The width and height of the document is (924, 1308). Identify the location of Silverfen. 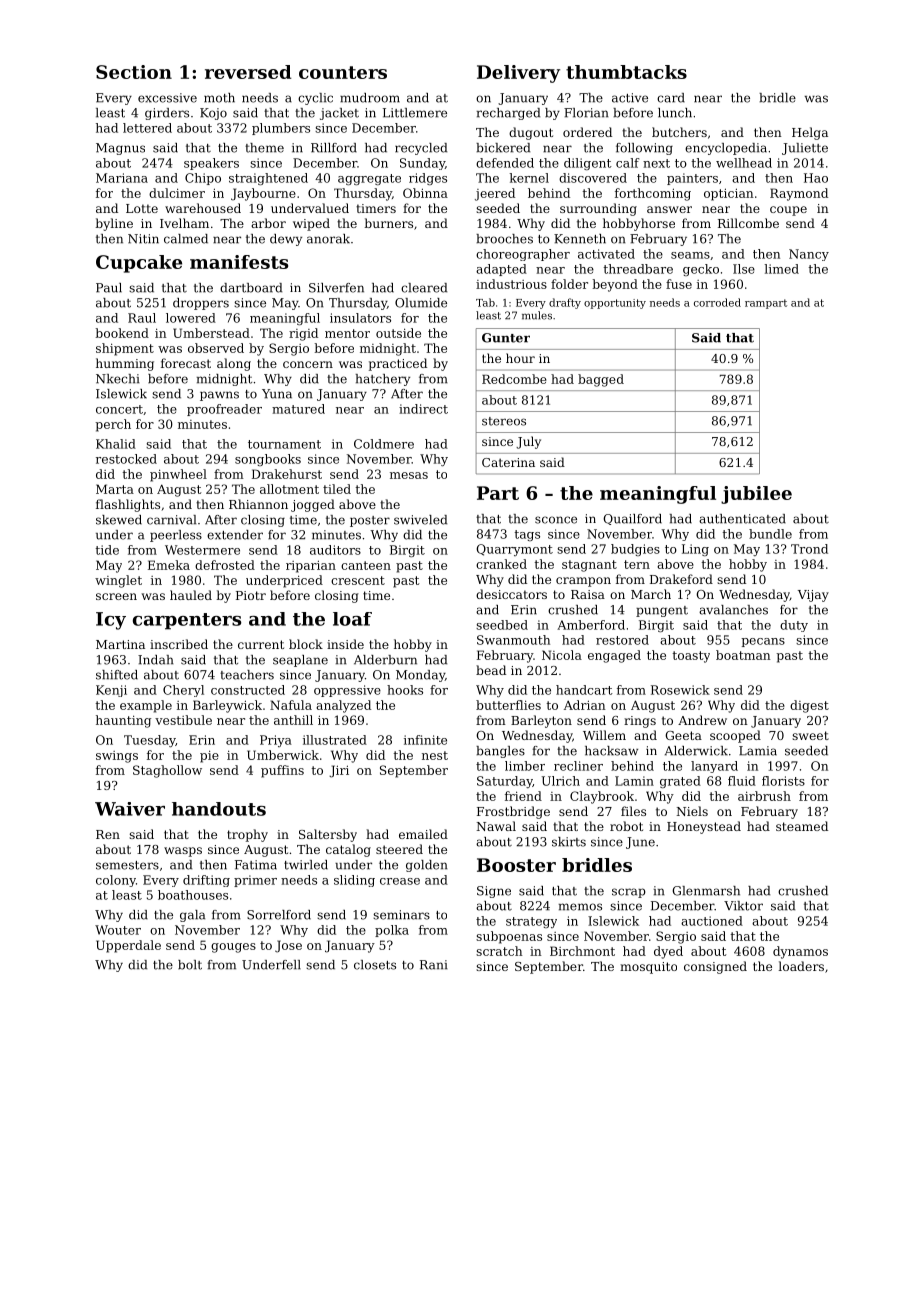
(336, 288).
